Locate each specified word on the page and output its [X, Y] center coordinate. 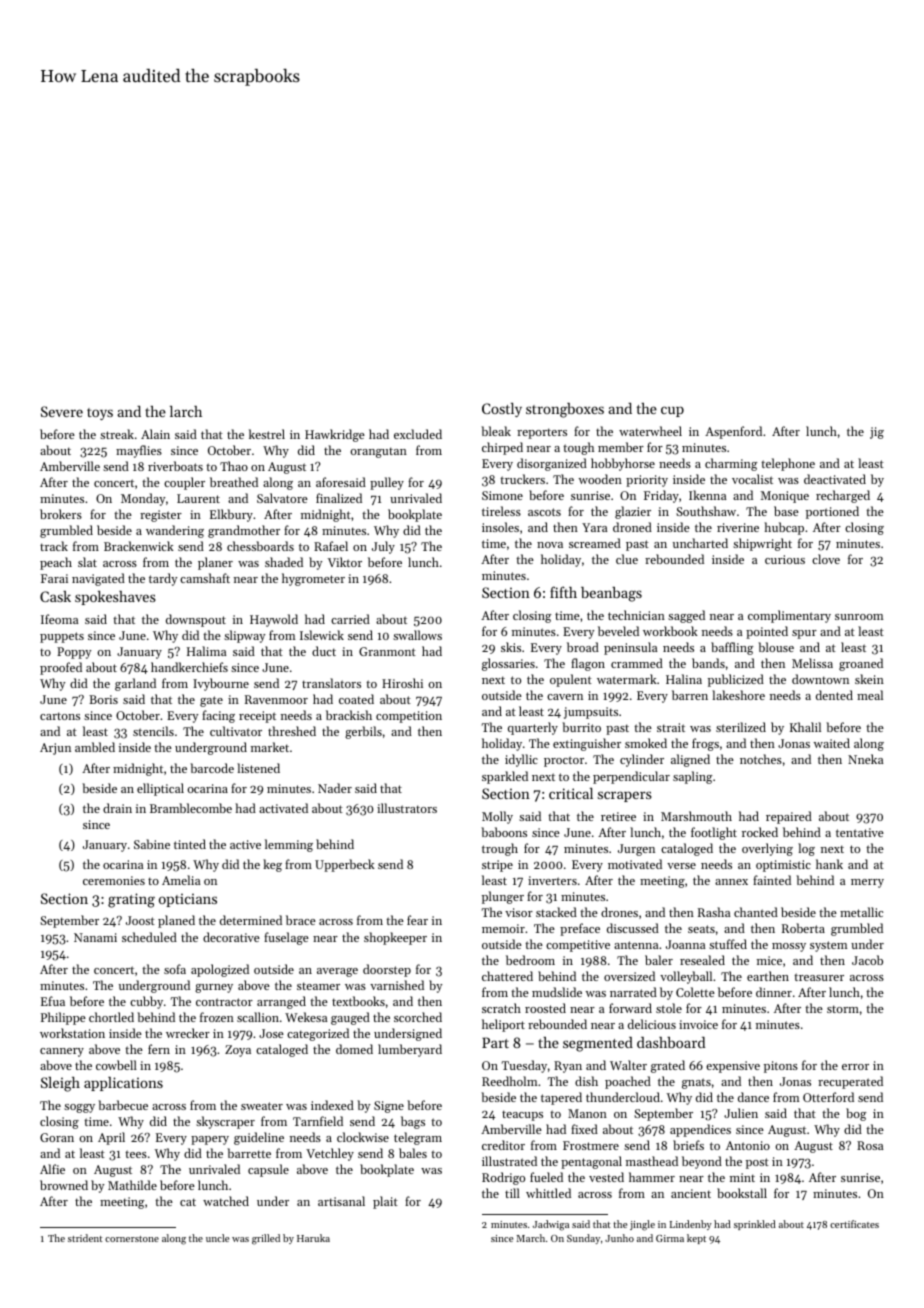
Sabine [152, 844]
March [531, 1238]
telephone [788, 464]
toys [100, 414]
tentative [860, 832]
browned [64, 1185]
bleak [496, 431]
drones [619, 912]
